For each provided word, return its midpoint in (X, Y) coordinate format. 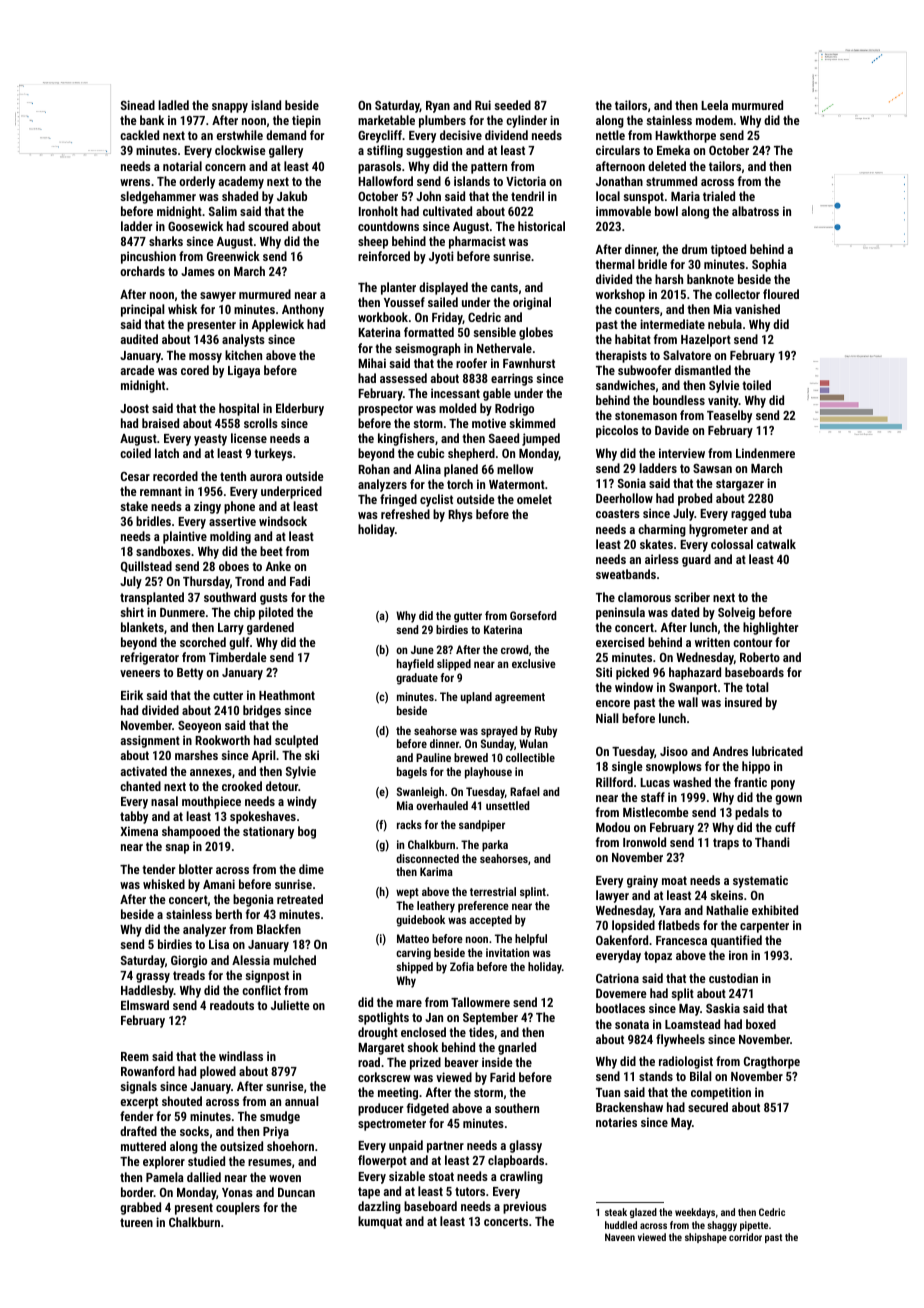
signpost (267, 976)
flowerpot (382, 1161)
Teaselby (729, 416)
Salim (223, 211)
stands (656, 1076)
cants (504, 287)
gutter (468, 617)
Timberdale (238, 657)
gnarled (517, 1048)
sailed (443, 302)
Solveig (736, 613)
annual (302, 1101)
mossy (205, 358)
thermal (615, 264)
